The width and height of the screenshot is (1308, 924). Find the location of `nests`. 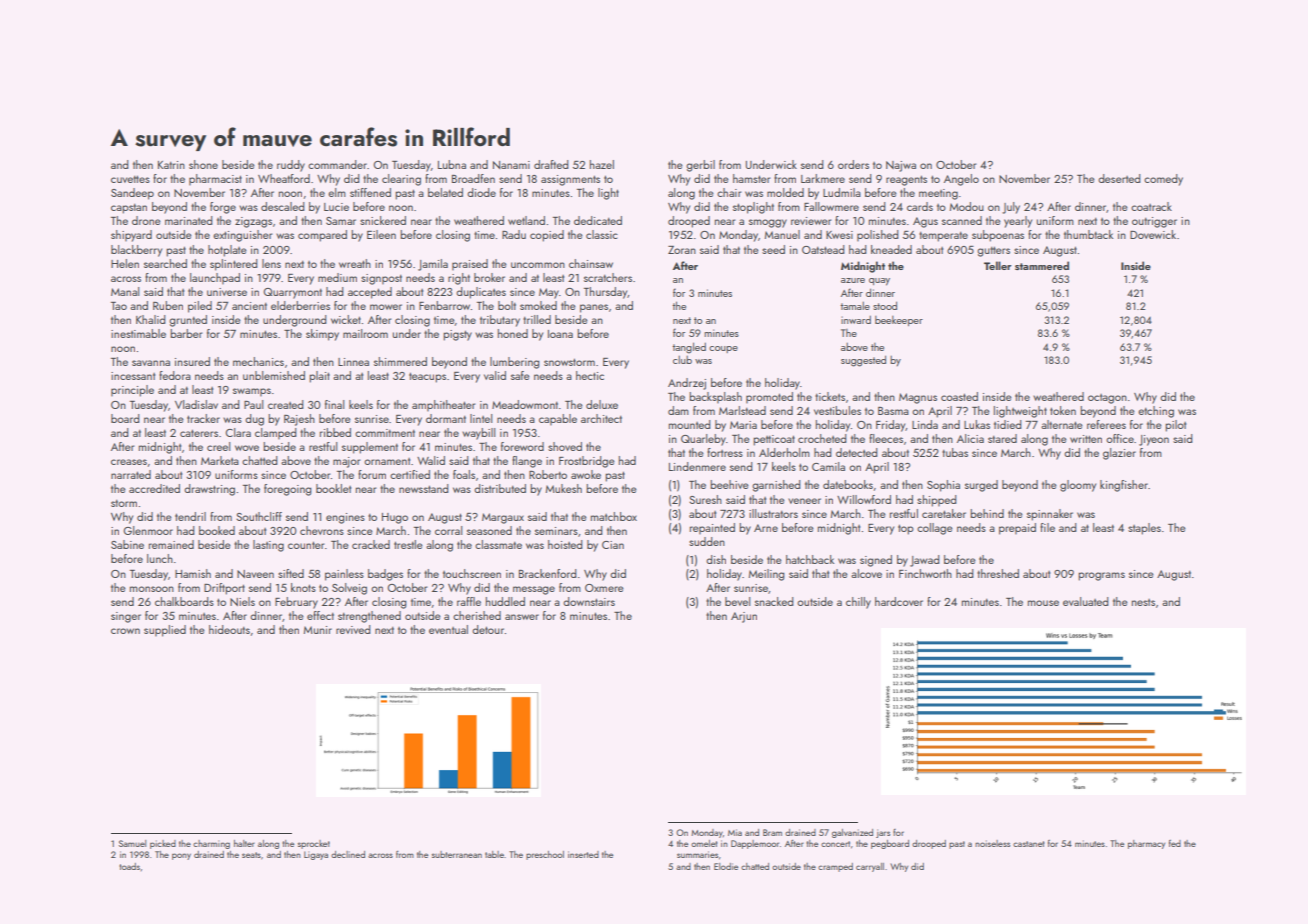

nests is located at coordinates (1143, 602).
